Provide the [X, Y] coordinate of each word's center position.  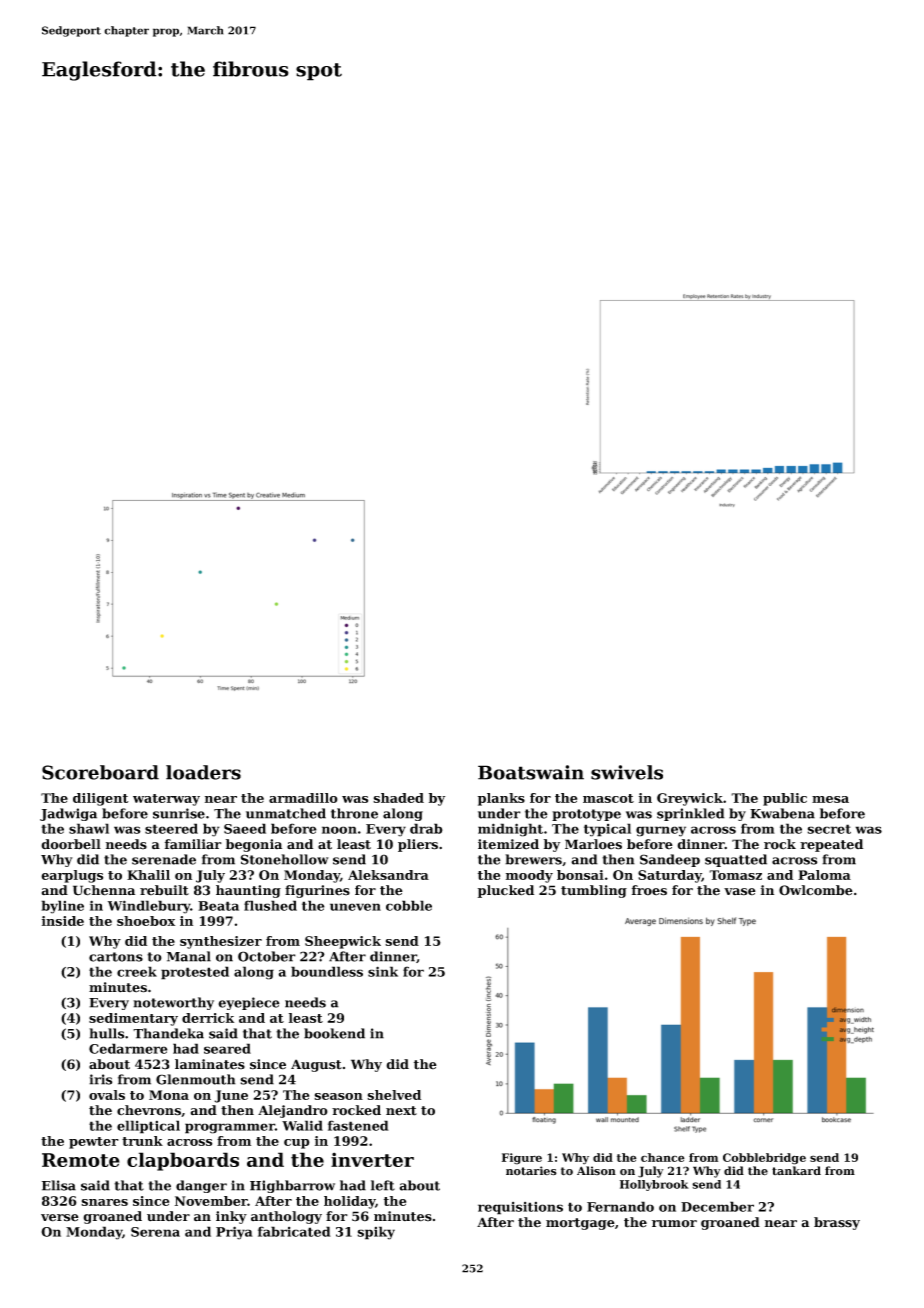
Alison [596, 1171]
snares [104, 1202]
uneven [355, 907]
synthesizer [221, 942]
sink [383, 971]
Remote [81, 1160]
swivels [627, 772]
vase [740, 892]
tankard [796, 1170]
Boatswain [531, 772]
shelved [394, 1095]
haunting [248, 891]
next [401, 1111]
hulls [106, 1033]
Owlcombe [816, 890]
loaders [203, 772]
